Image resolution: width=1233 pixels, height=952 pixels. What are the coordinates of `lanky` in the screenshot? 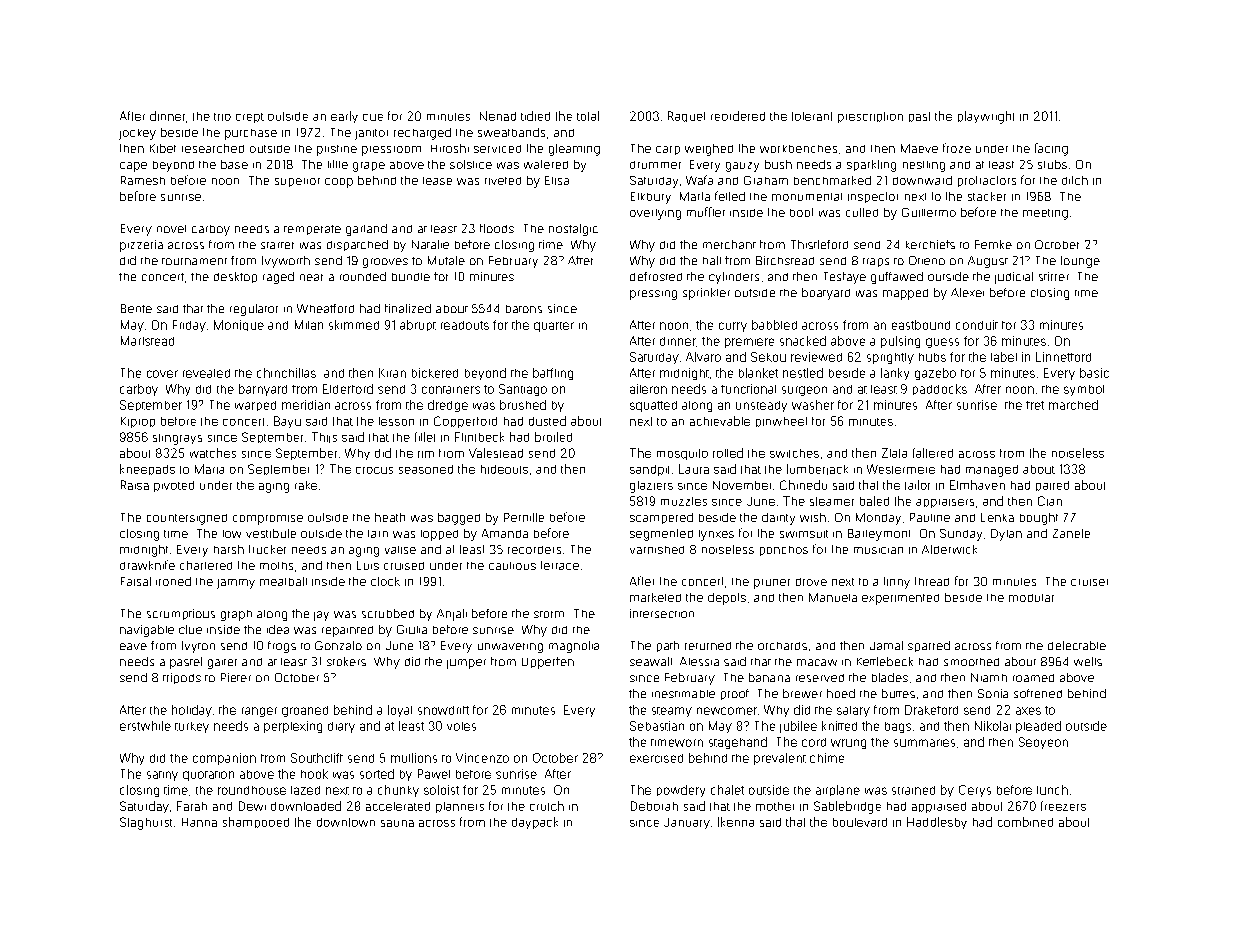 It's located at (895, 374).
